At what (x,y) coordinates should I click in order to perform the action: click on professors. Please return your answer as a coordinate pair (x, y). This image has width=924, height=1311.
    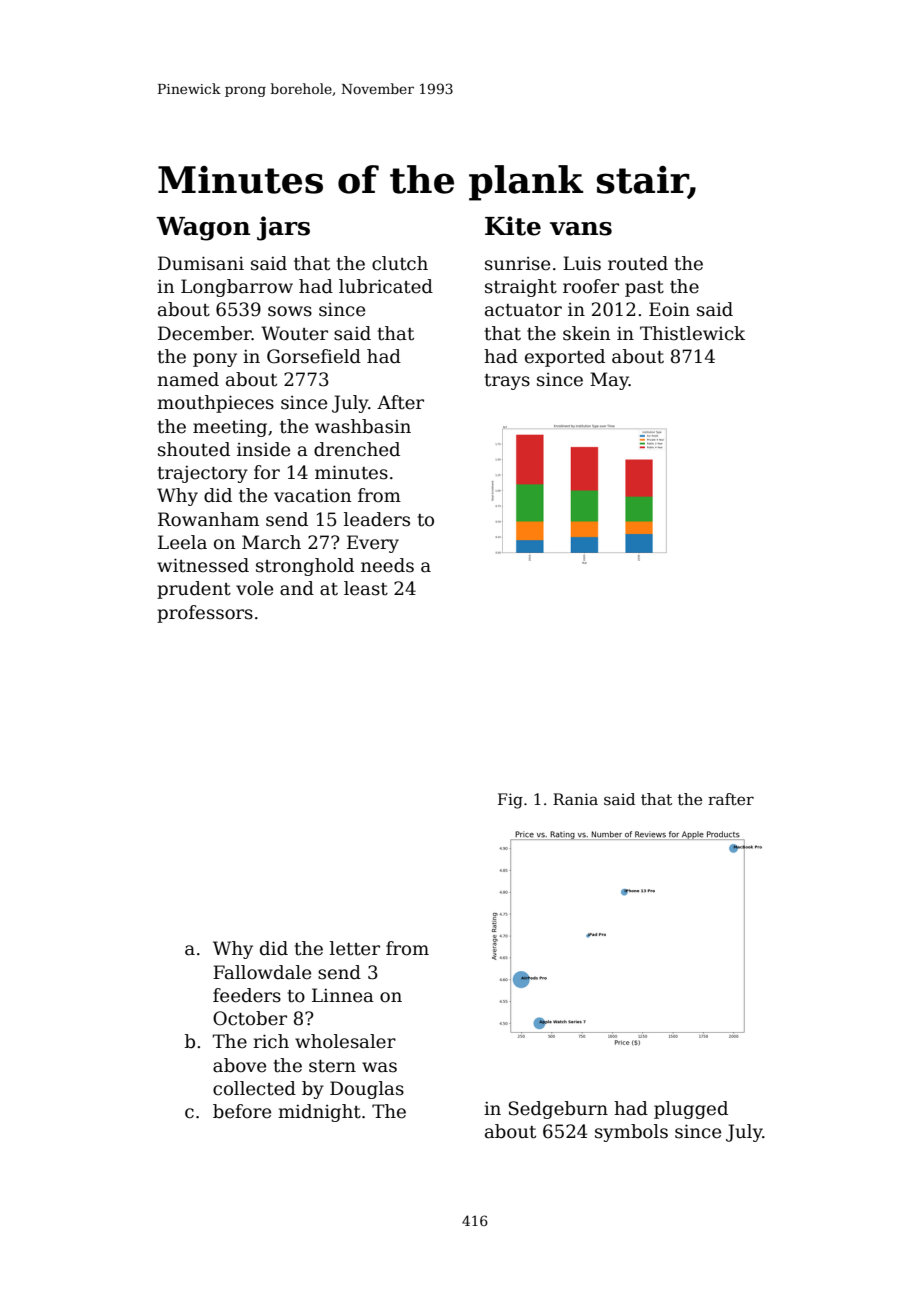
    Looking at the image, I should click on (205, 614).
